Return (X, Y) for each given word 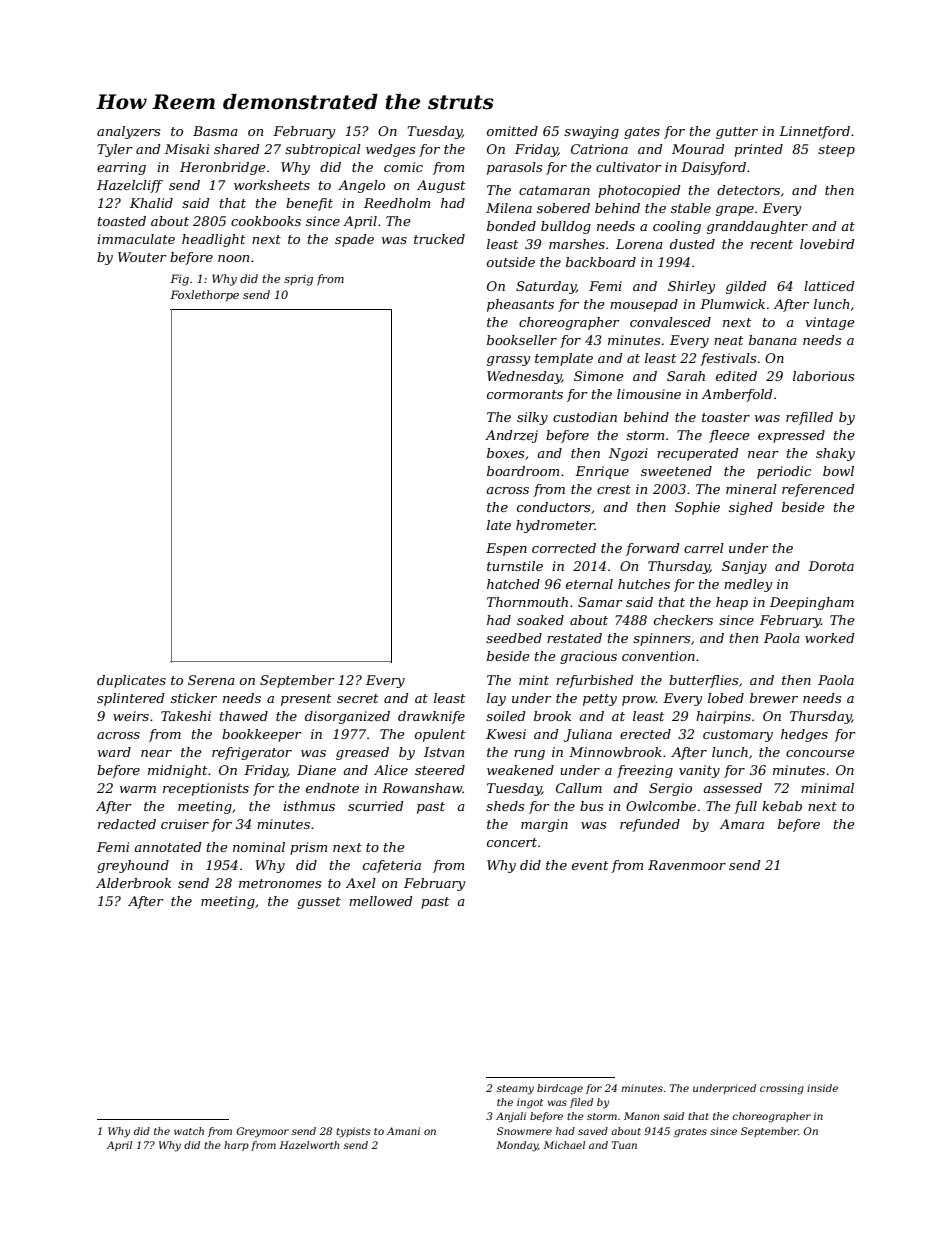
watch (189, 1131)
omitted (512, 131)
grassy (508, 361)
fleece (729, 436)
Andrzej (511, 436)
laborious (823, 376)
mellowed (381, 901)
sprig (298, 280)
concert (512, 842)
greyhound (133, 866)
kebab (782, 806)
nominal (259, 847)
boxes (505, 453)
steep (836, 151)
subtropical (323, 150)
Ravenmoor (687, 865)
